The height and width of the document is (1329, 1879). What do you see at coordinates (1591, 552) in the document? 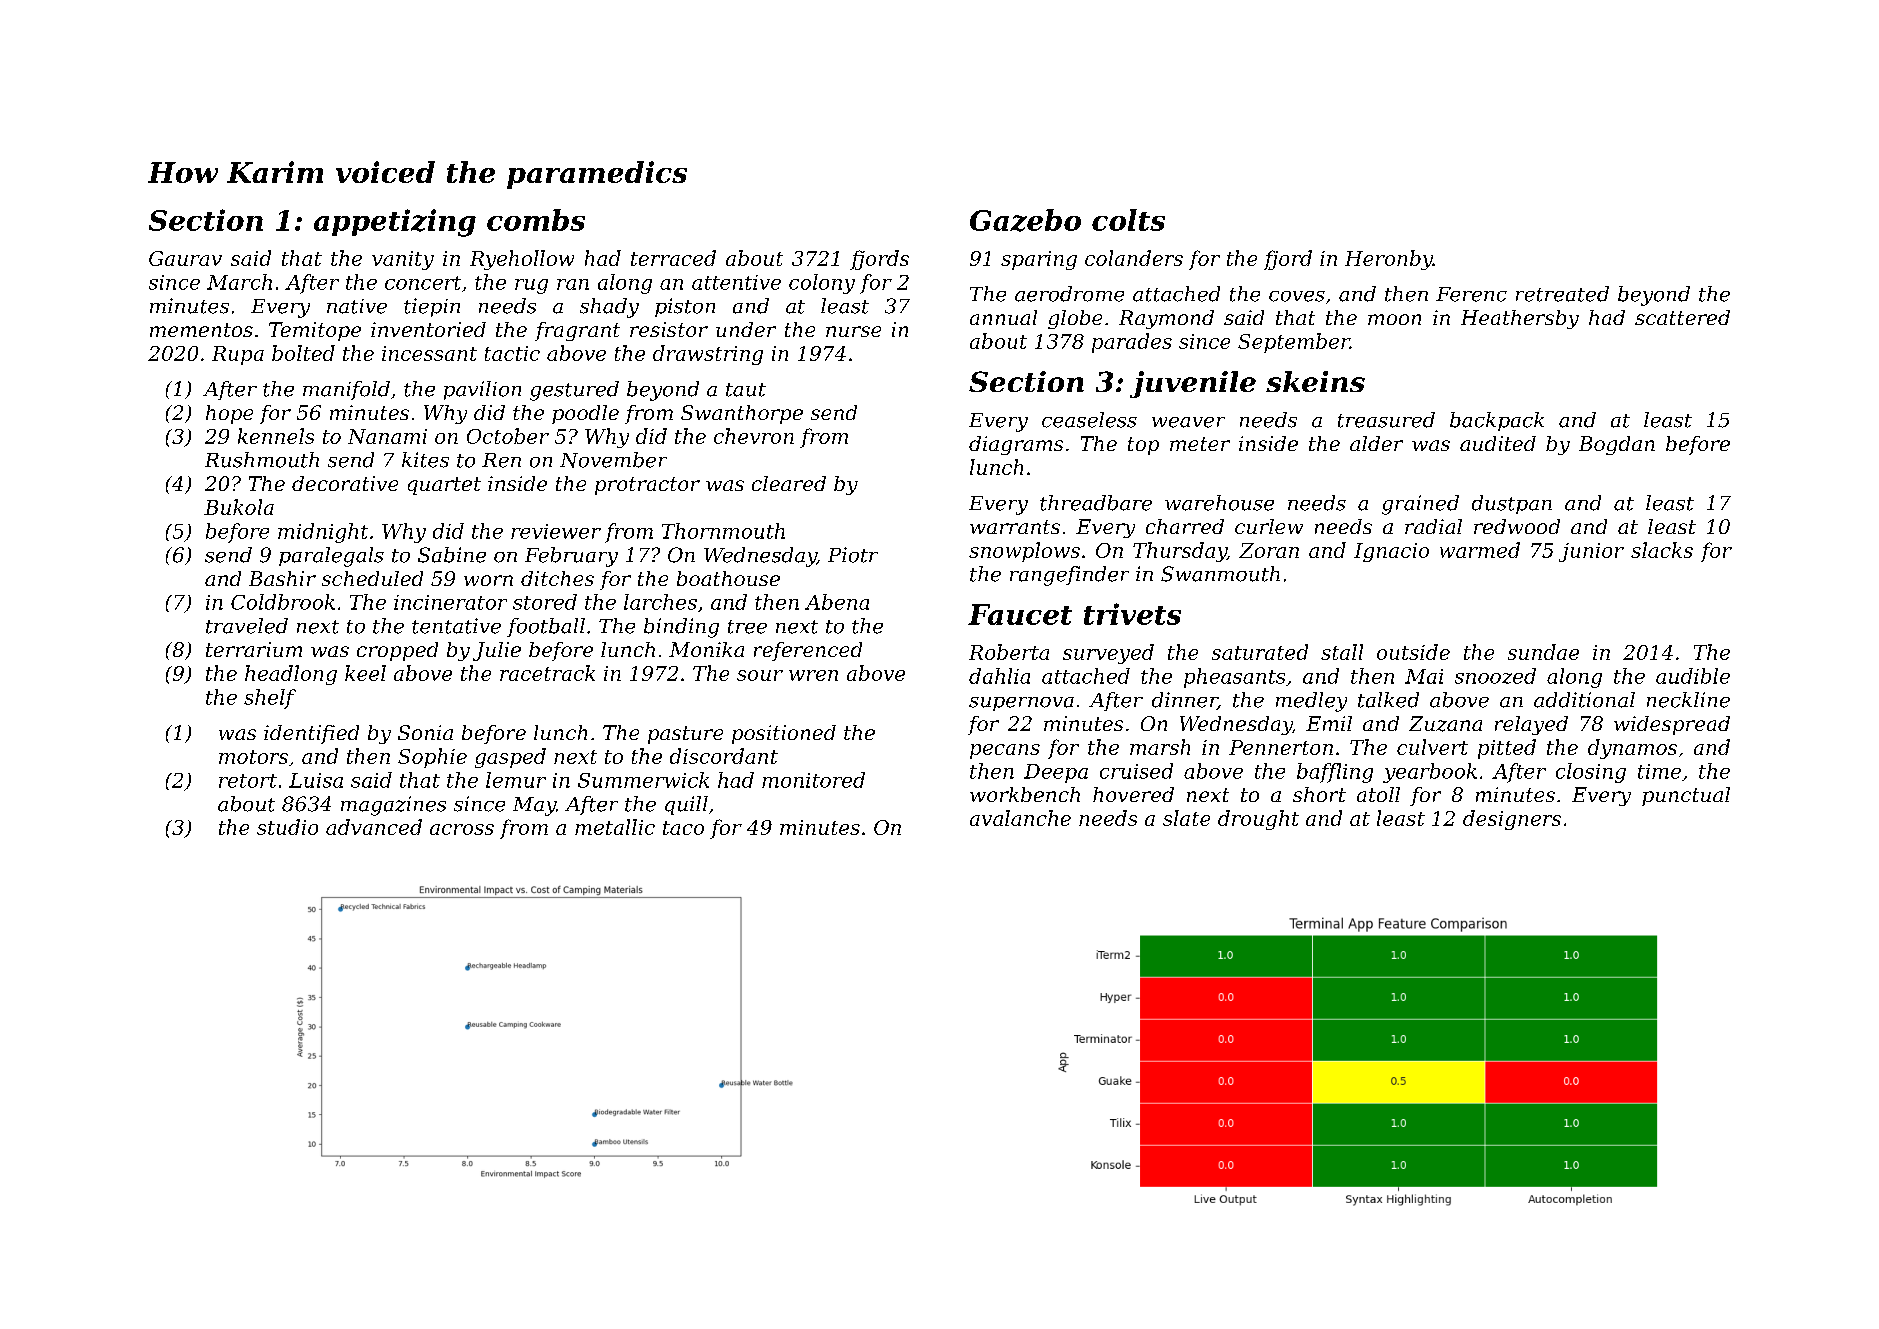
I see `junior` at bounding box center [1591, 552].
